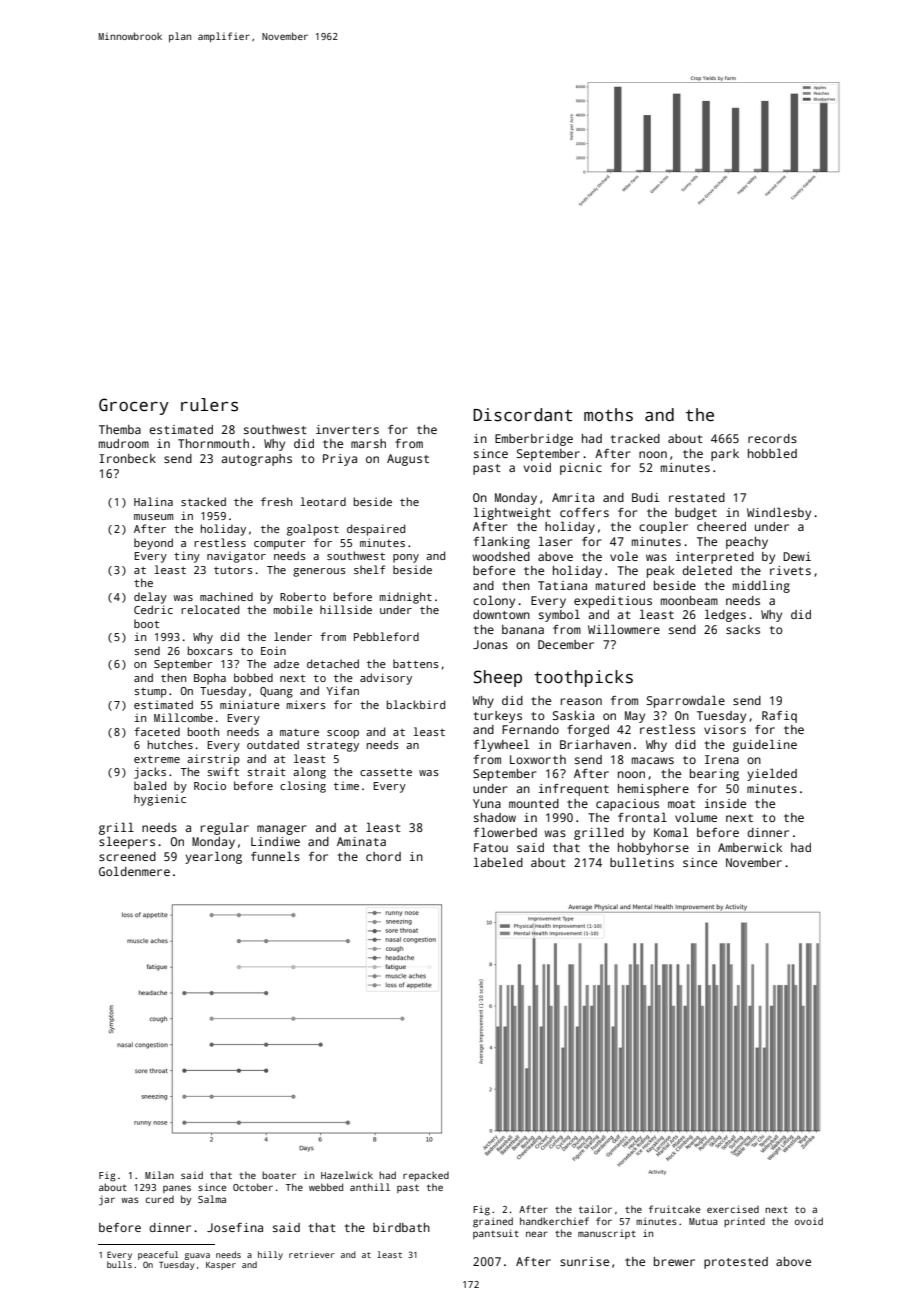 The image size is (924, 1308). I want to click on Millcombe, so click(183, 717).
